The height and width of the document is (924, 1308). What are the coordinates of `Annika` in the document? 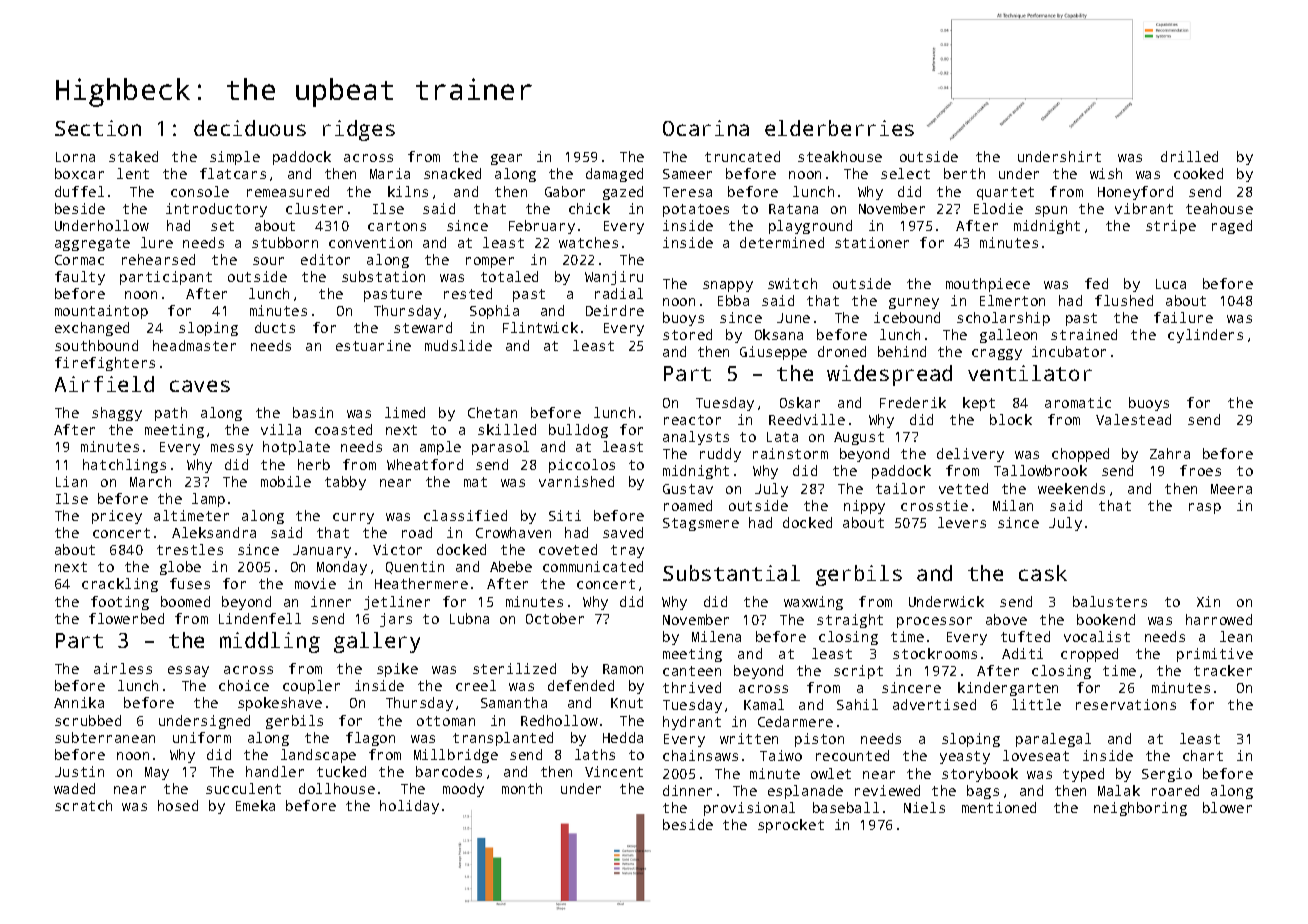 It's located at (79, 702).
